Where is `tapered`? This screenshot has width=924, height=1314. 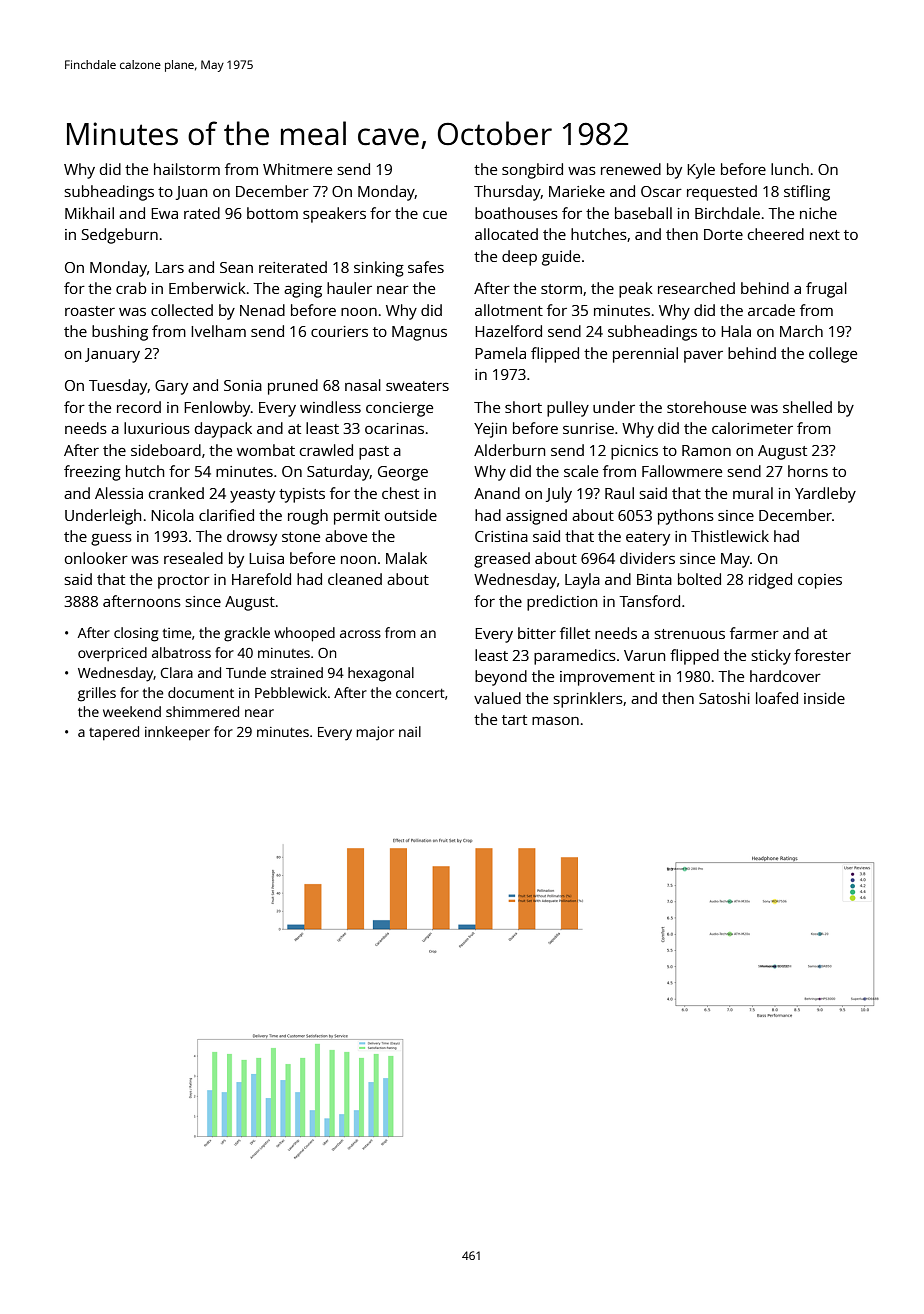
tapered is located at coordinates (114, 733).
